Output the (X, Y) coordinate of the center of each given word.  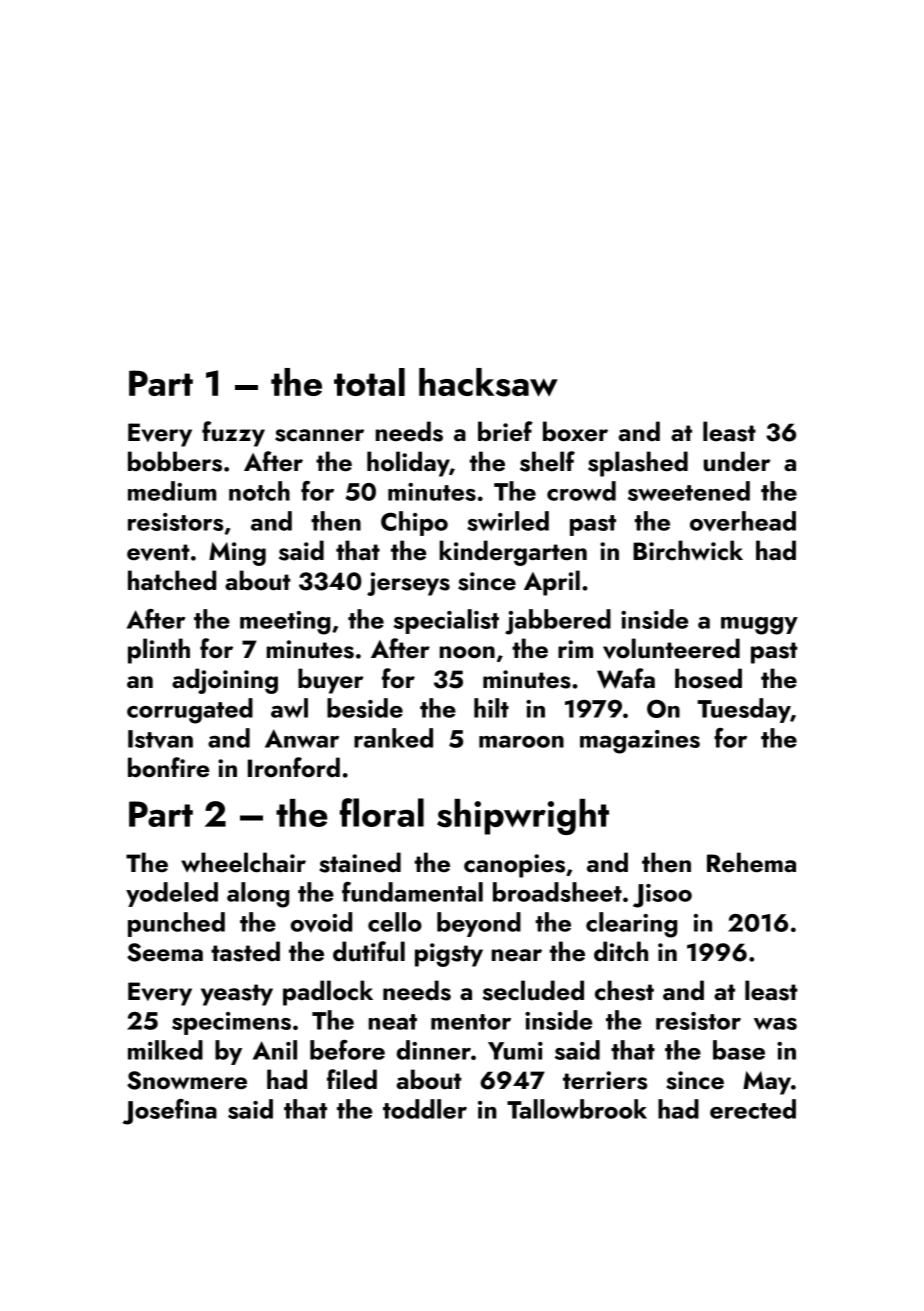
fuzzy (233, 434)
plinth (159, 651)
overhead (743, 521)
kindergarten (513, 553)
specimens (231, 1023)
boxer (575, 431)
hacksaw (488, 382)
